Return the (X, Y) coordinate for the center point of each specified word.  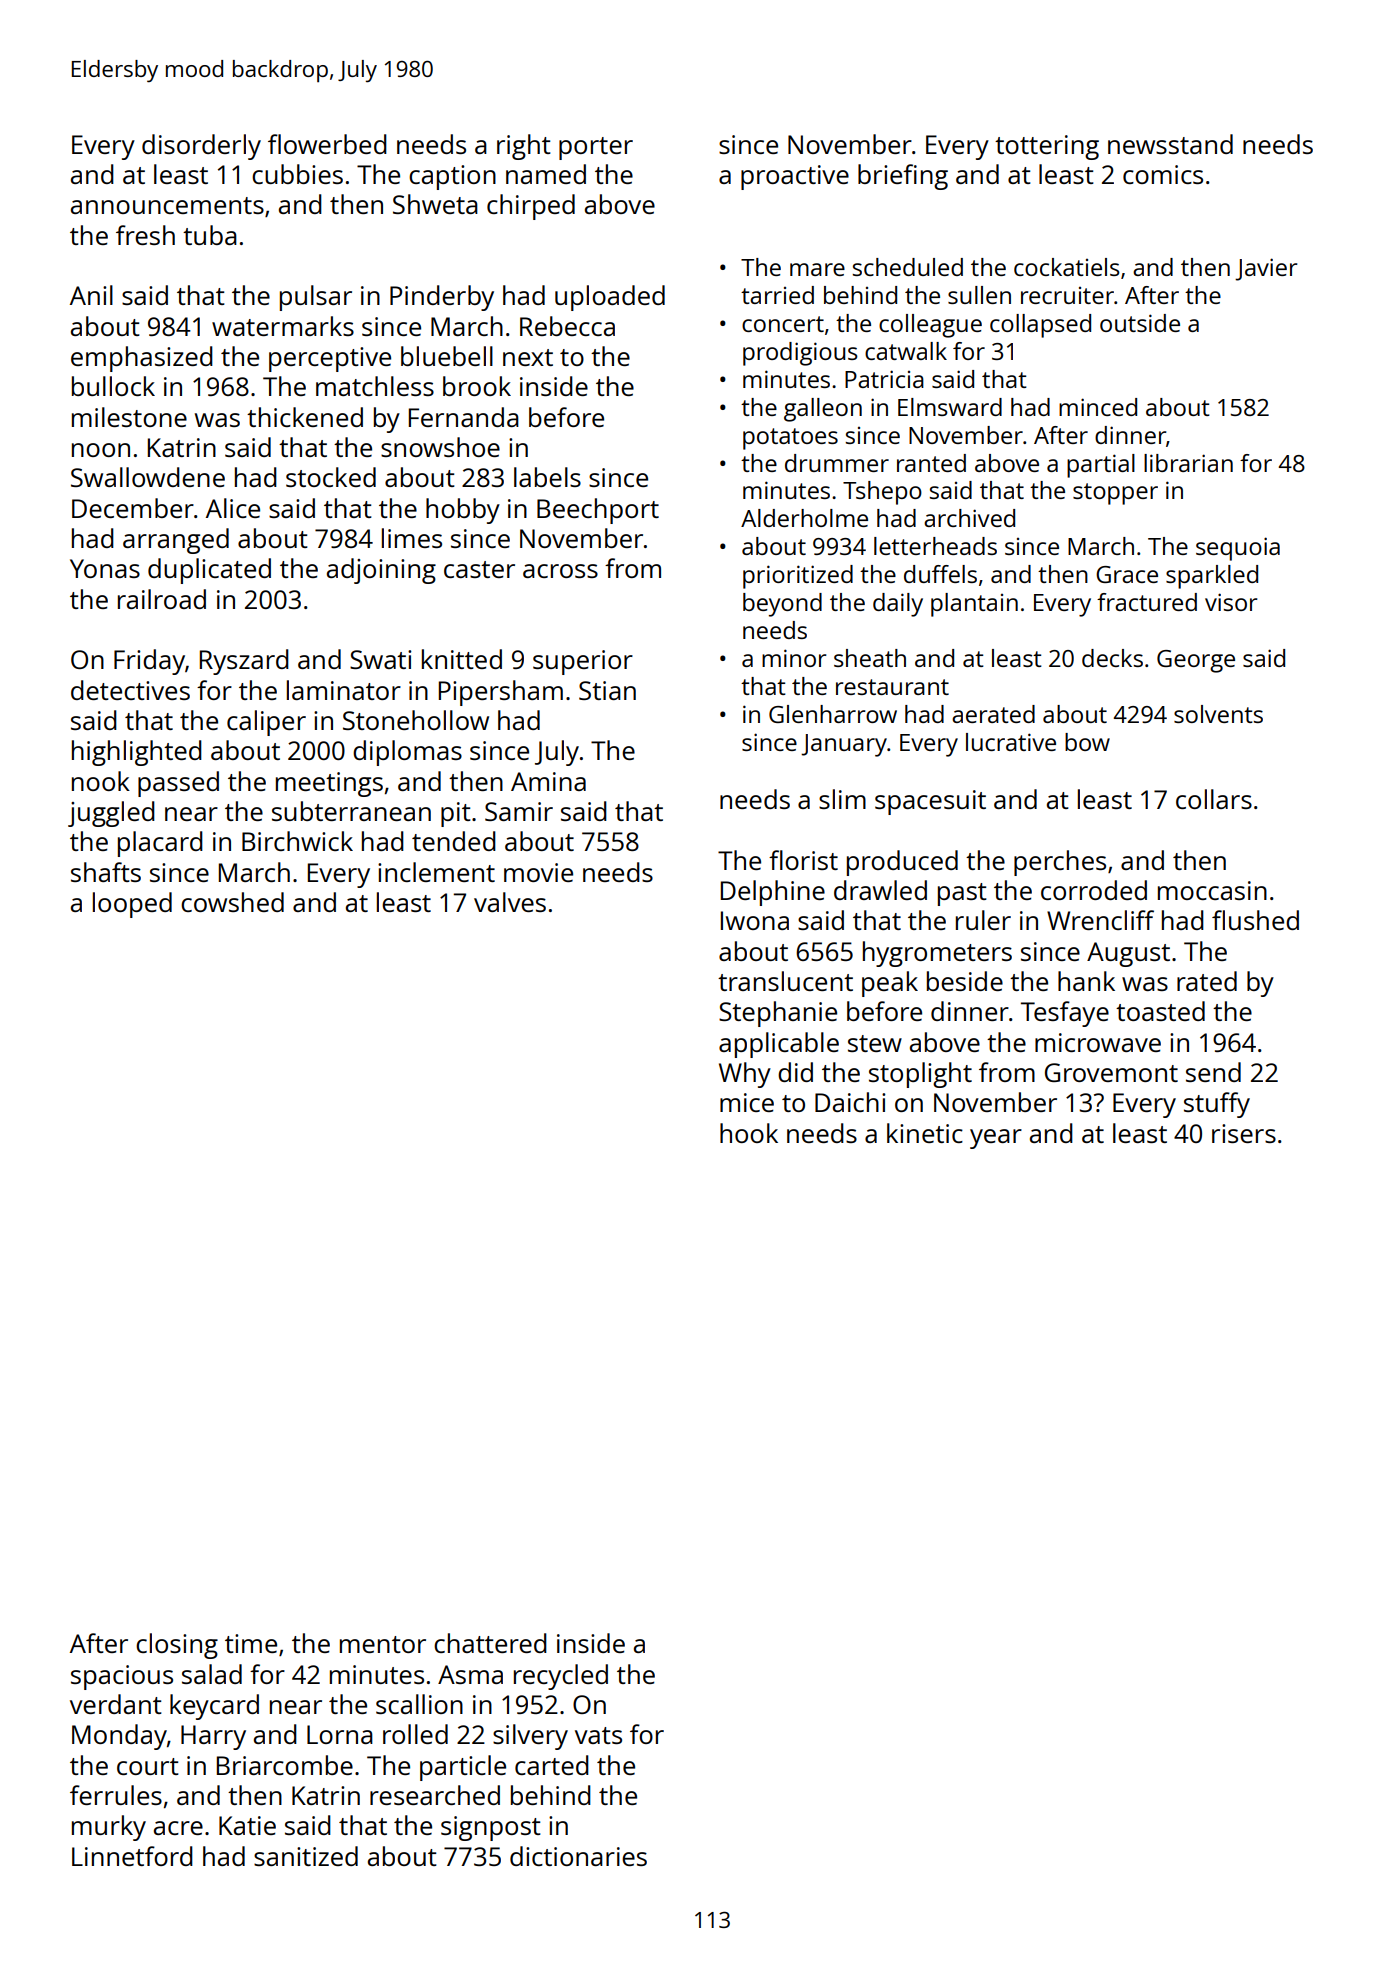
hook (749, 1133)
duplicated (209, 571)
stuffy (1217, 1105)
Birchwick (297, 841)
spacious (122, 1677)
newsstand (1170, 144)
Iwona (755, 920)
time (251, 1643)
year (996, 1139)
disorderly (201, 147)
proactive (795, 177)
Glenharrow (833, 714)
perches (1060, 863)
